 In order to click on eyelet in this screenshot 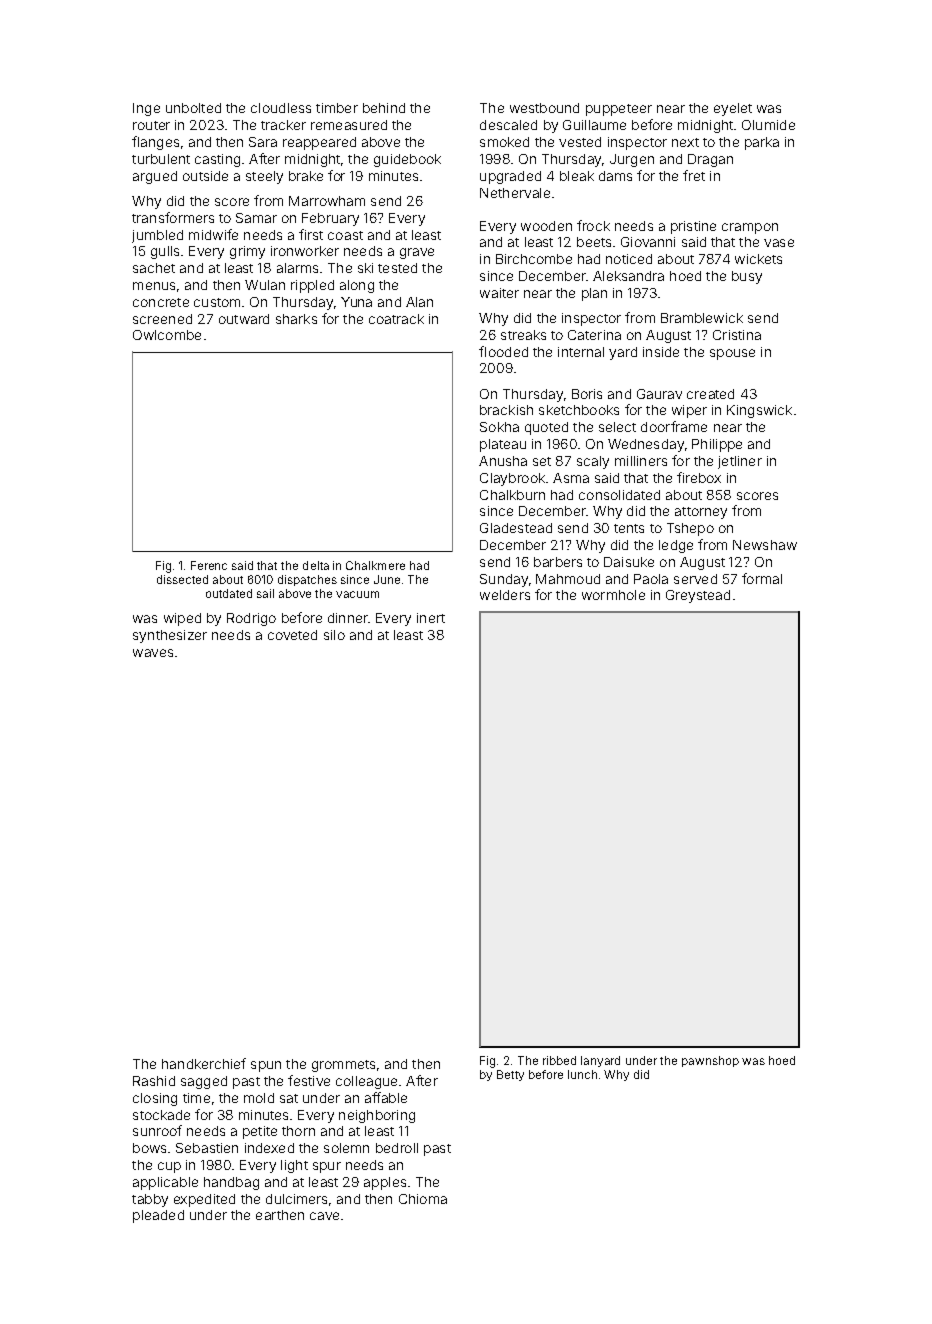, I will do `click(733, 109)`.
